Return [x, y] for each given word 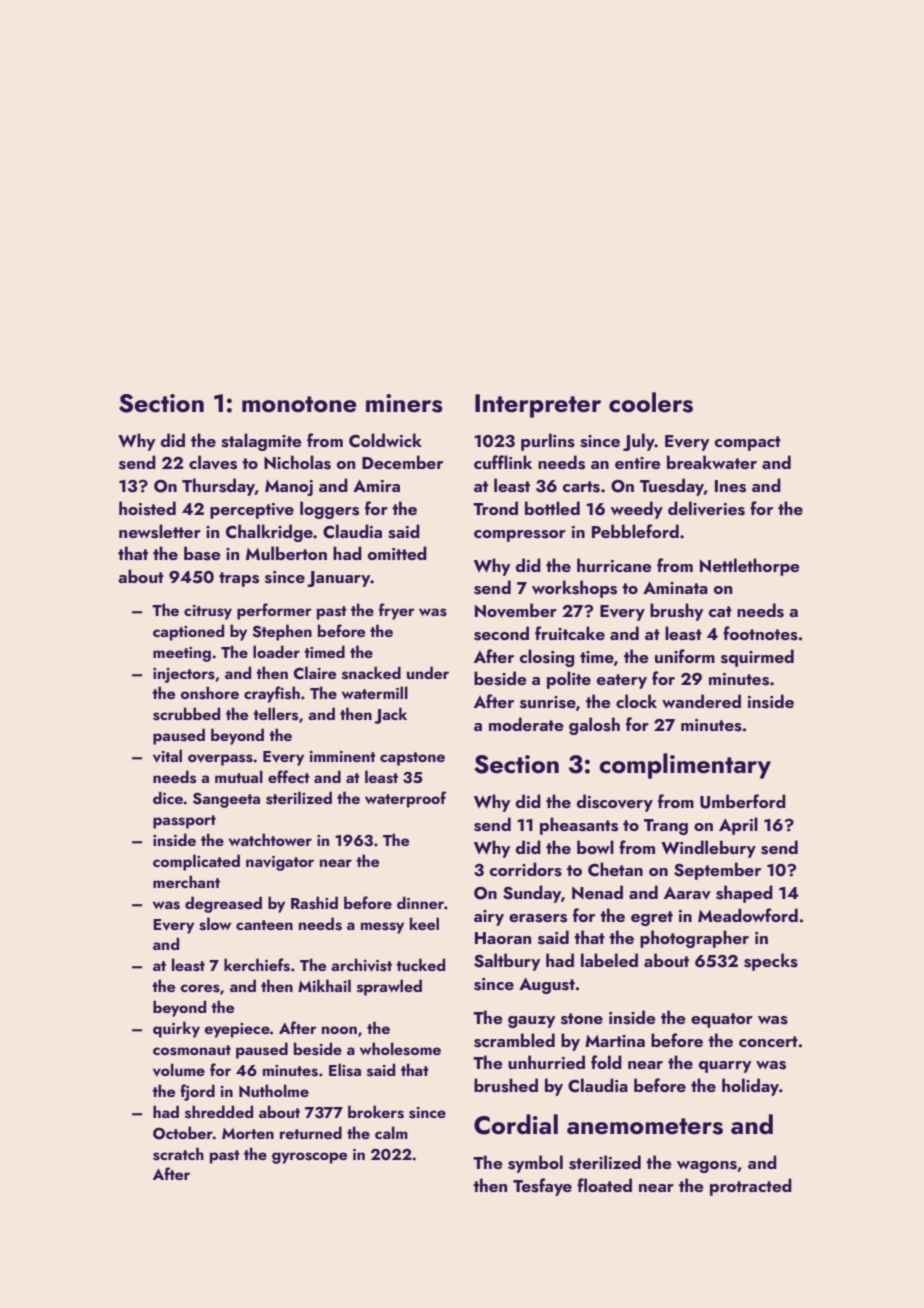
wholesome [400, 1049]
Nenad [597, 892]
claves [213, 462]
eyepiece [237, 1030]
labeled [609, 960]
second [501, 633]
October [183, 1133]
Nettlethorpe [750, 567]
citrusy [208, 612]
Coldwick [385, 440]
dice [168, 797]
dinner [420, 902]
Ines [730, 486]
